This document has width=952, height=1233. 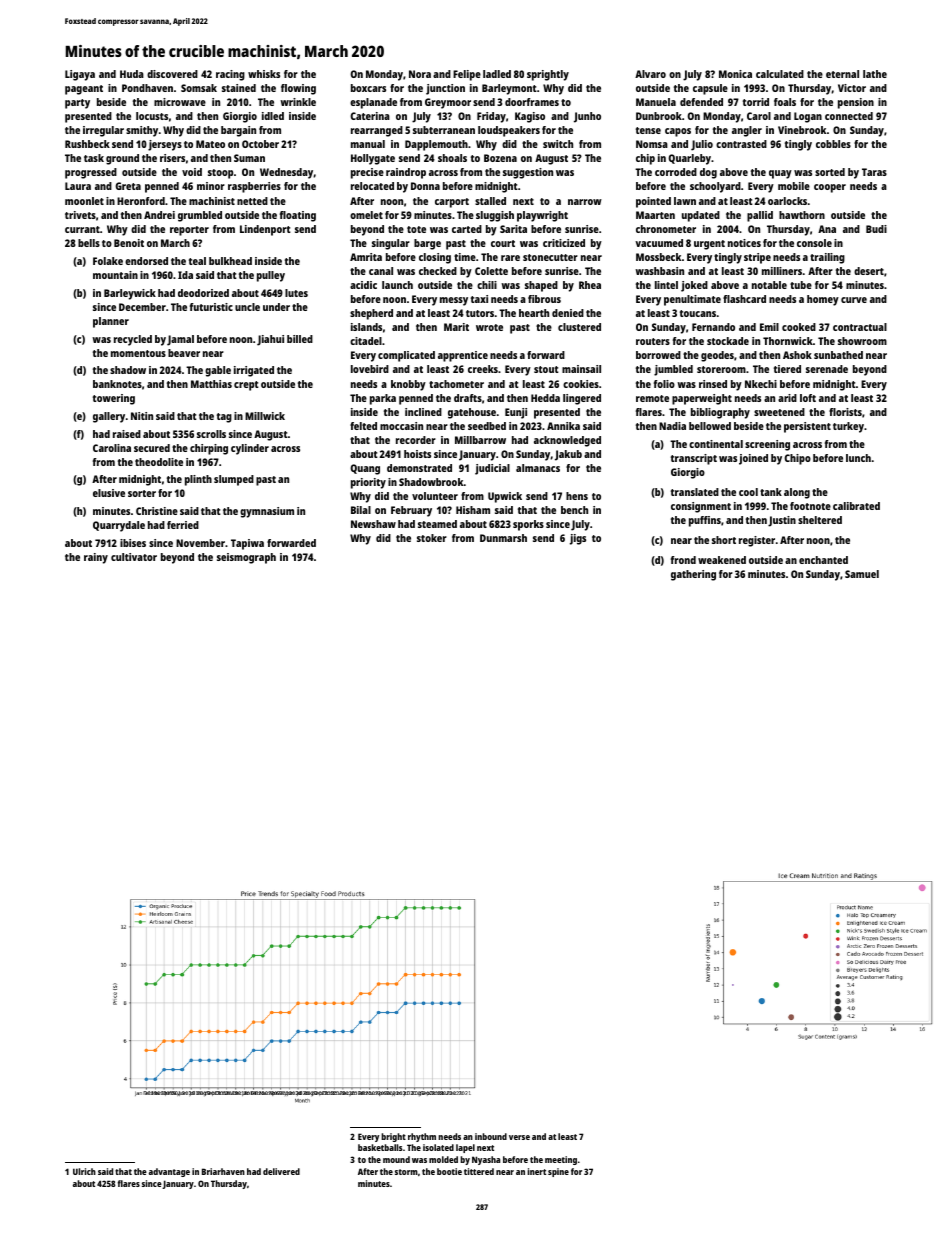 I want to click on Ulrich, so click(x=84, y=1171).
